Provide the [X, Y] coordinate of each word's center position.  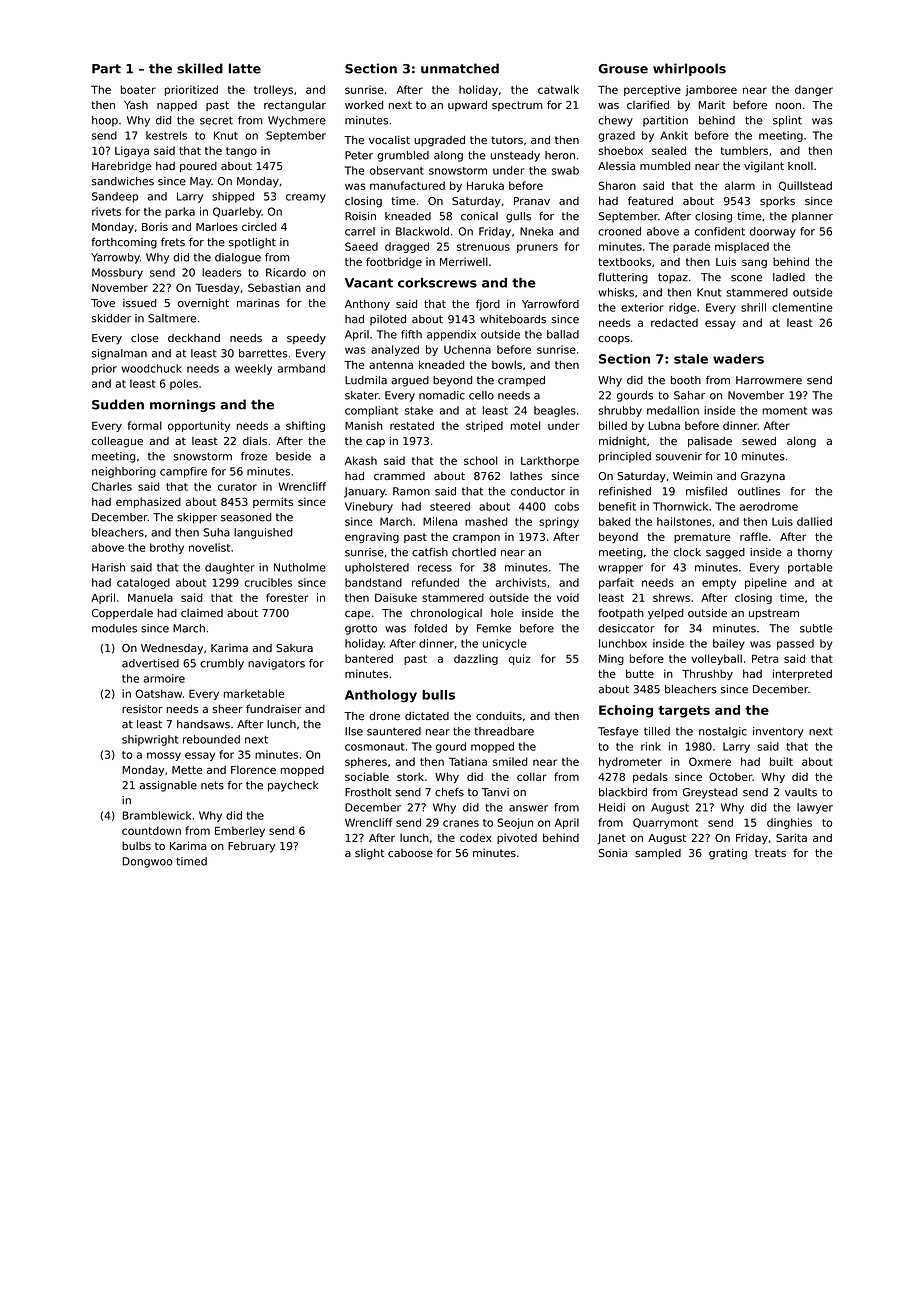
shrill [753, 307]
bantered [369, 658]
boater [138, 89]
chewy [615, 121]
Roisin [360, 216]
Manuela [150, 597]
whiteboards [513, 319]
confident [720, 231]
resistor [142, 709]
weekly [253, 369]
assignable [168, 786]
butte [640, 673]
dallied [814, 521]
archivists [521, 582]
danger [814, 90]
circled [259, 226]
